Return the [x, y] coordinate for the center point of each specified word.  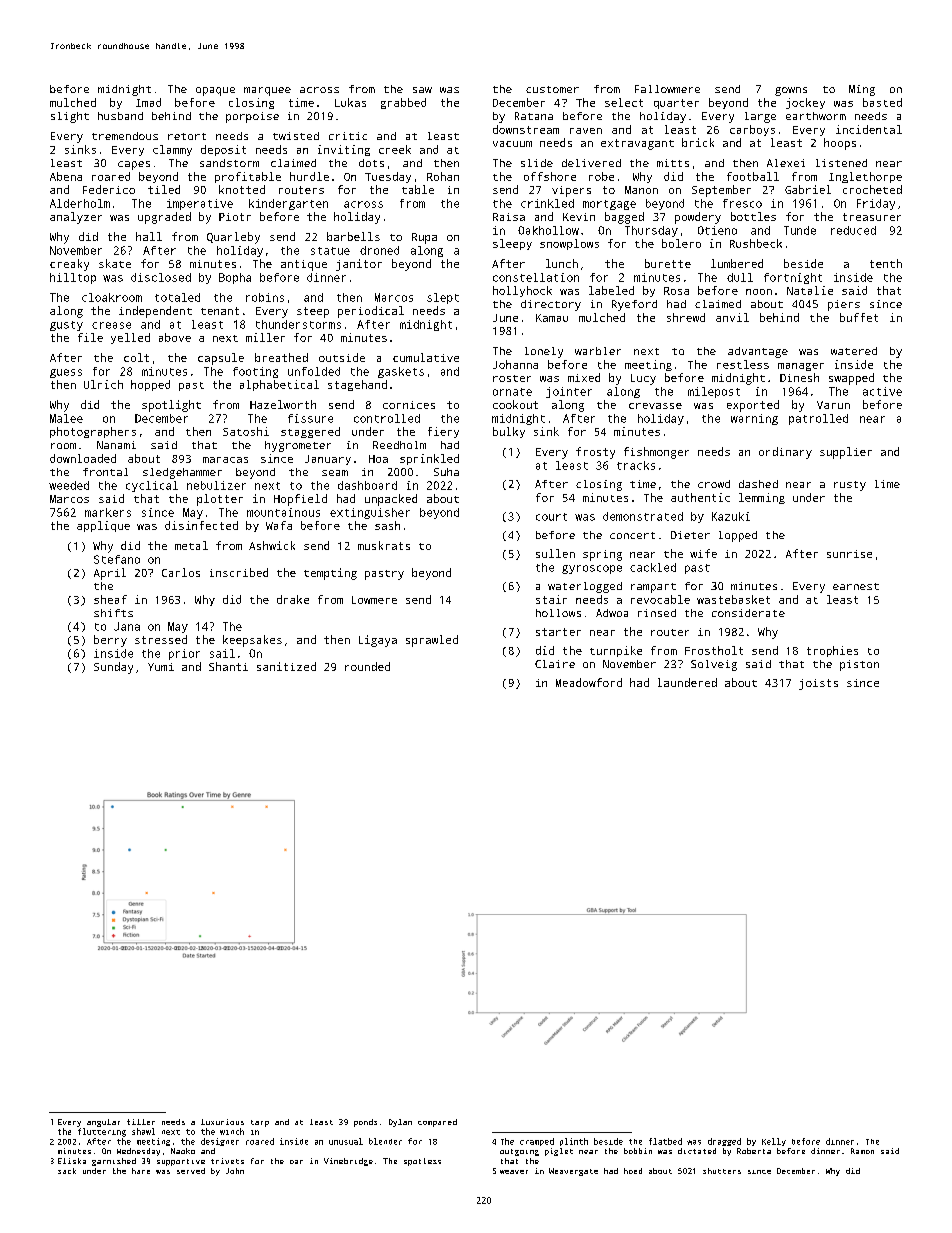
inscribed [239, 572]
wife [703, 553]
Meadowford [589, 682]
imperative [200, 204]
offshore [550, 176]
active [882, 391]
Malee [66, 418]
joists [818, 684]
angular [103, 1123]
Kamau [552, 318]
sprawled [432, 641]
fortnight [793, 278]
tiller [141, 1122]
